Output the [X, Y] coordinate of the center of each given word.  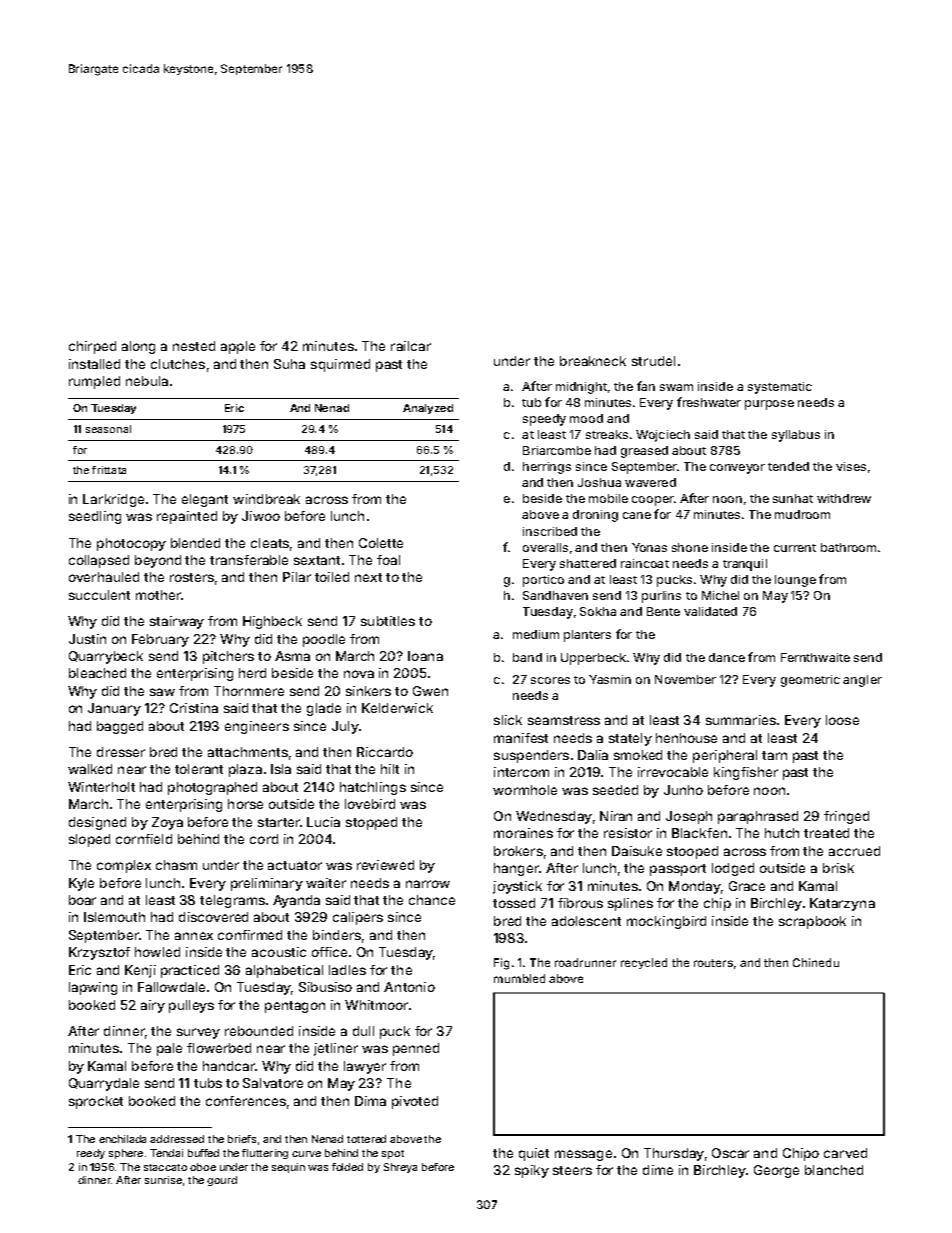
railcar [411, 346]
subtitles [388, 621]
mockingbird [666, 922]
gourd [222, 1181]
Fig [501, 964]
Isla [281, 769]
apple [238, 347]
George [776, 1171]
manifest [521, 738]
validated [710, 611]
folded [347, 1167]
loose [842, 720]
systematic [780, 388]
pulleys [191, 1006]
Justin [87, 639]
